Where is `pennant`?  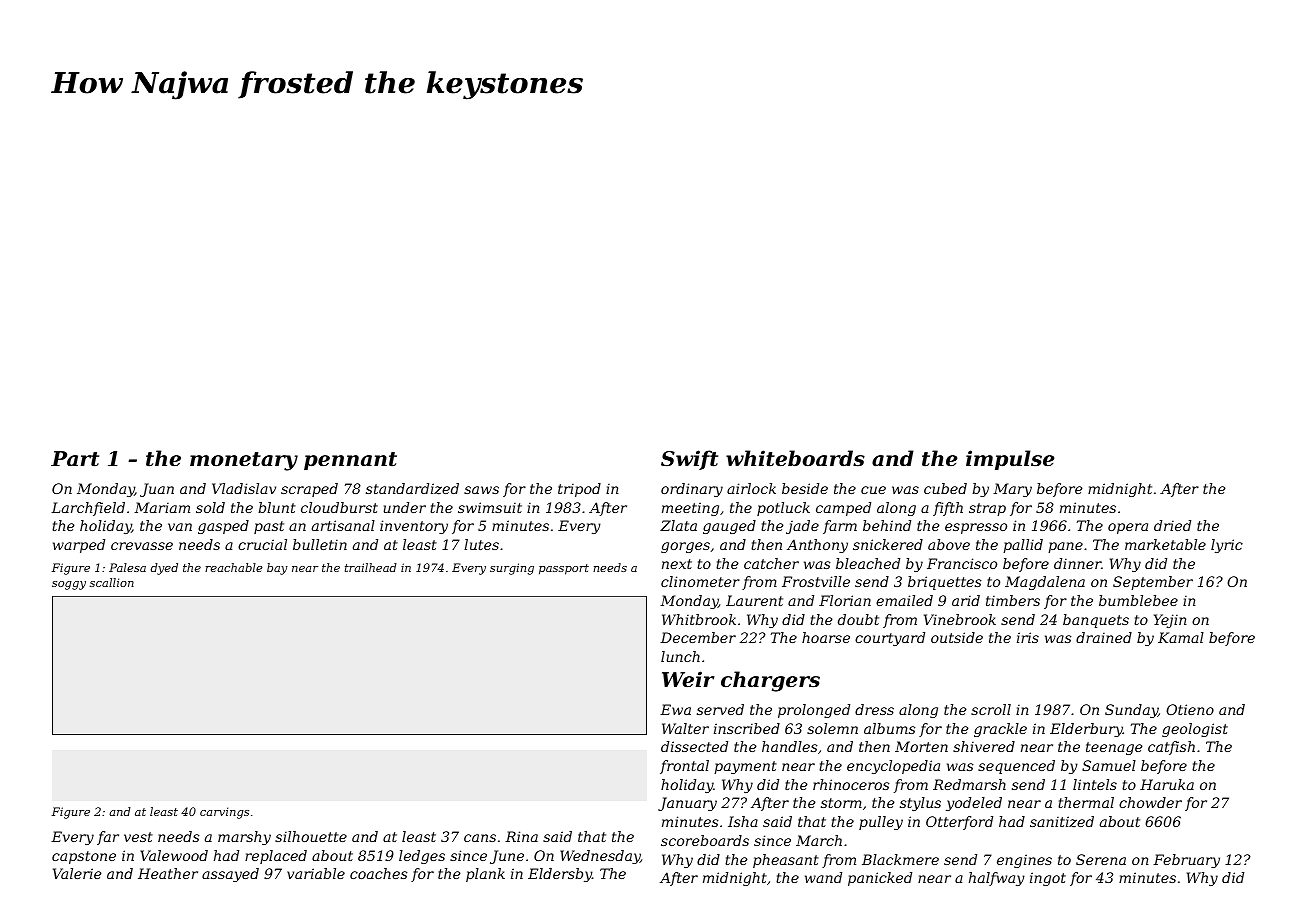 pennant is located at coordinates (350, 461).
